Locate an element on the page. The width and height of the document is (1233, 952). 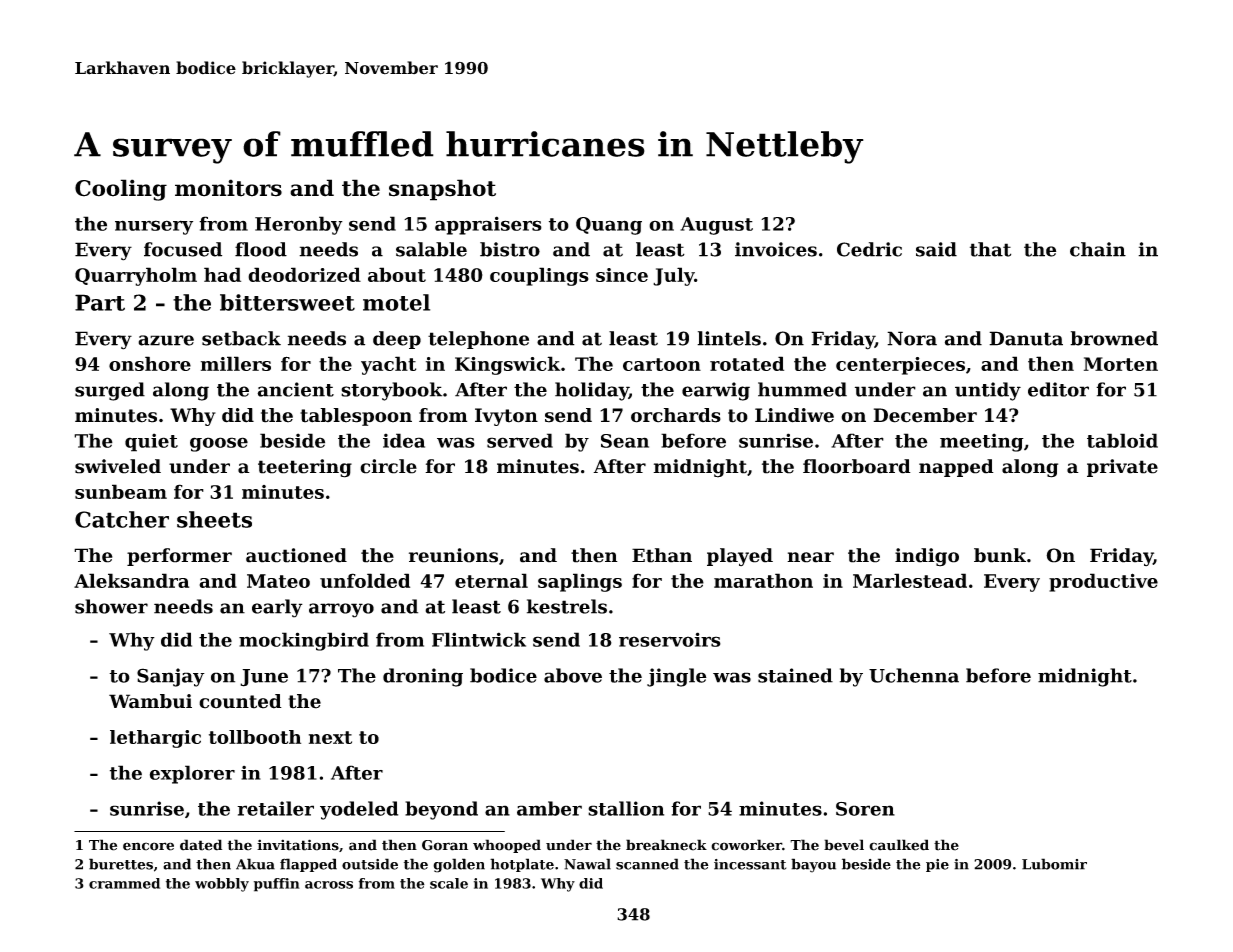
crammed is located at coordinates (124, 883).
